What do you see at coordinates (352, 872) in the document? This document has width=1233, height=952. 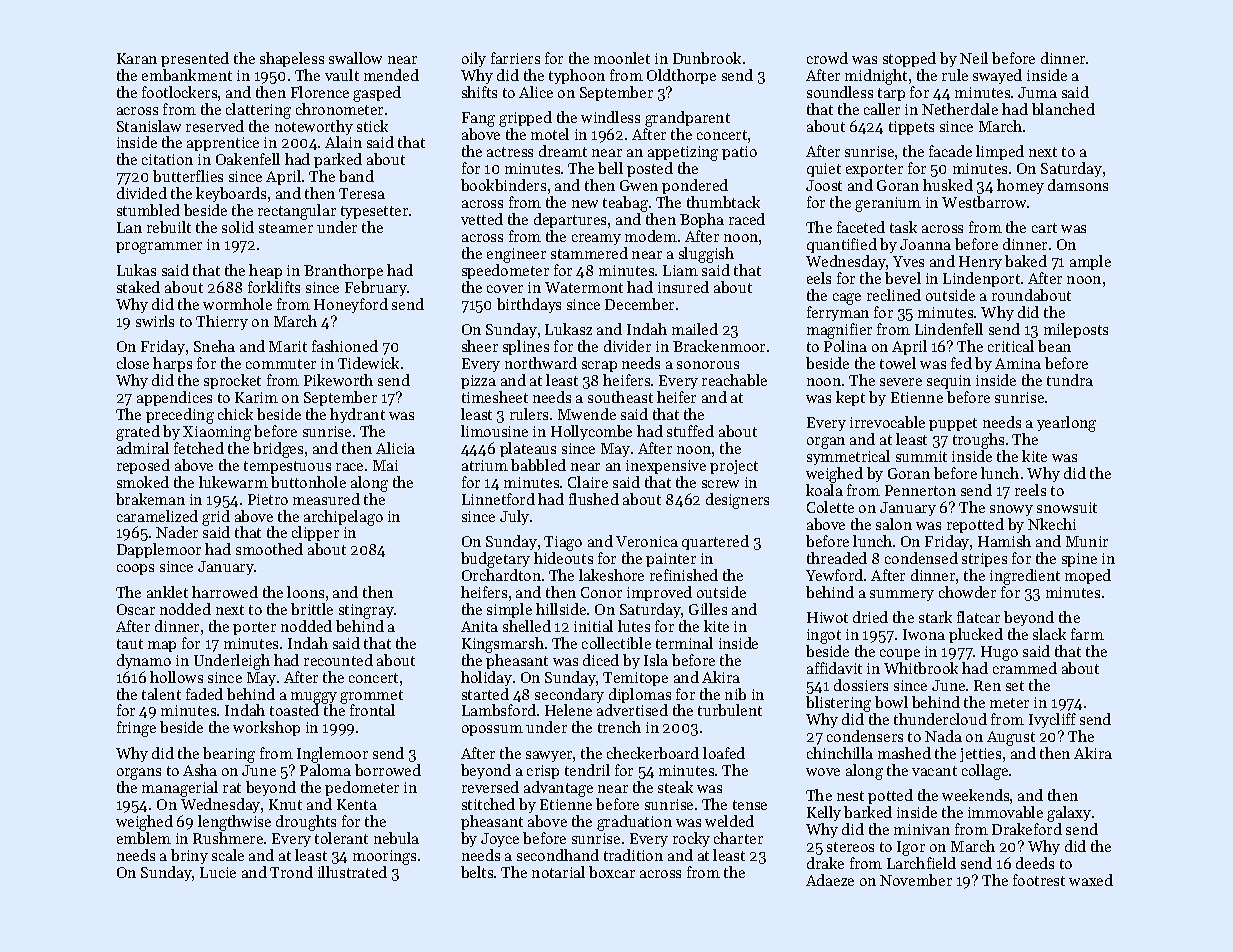 I see `illustrated` at bounding box center [352, 872].
